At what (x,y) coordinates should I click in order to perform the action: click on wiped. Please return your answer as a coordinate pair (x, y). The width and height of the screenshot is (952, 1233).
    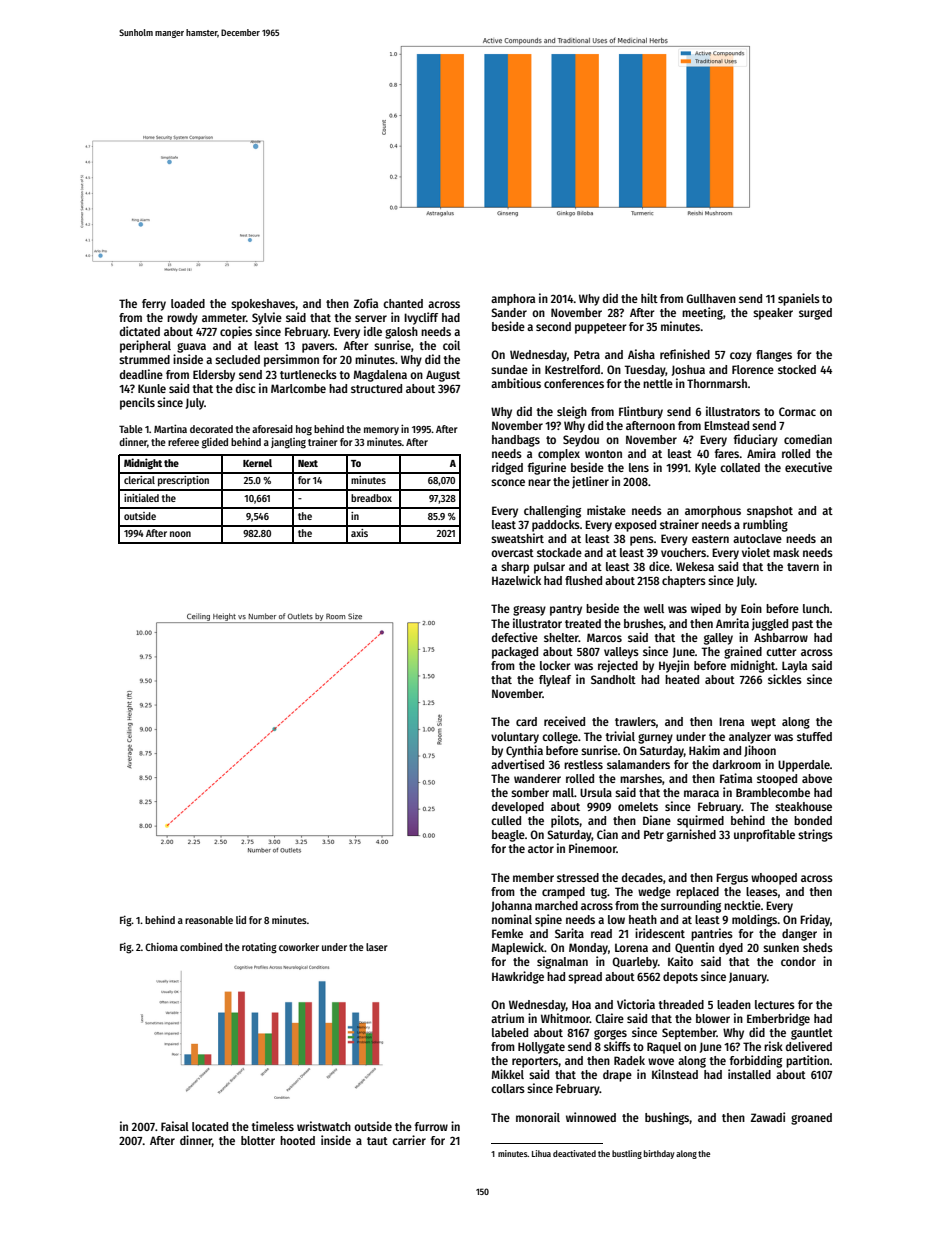
    Looking at the image, I should click on (706, 609).
